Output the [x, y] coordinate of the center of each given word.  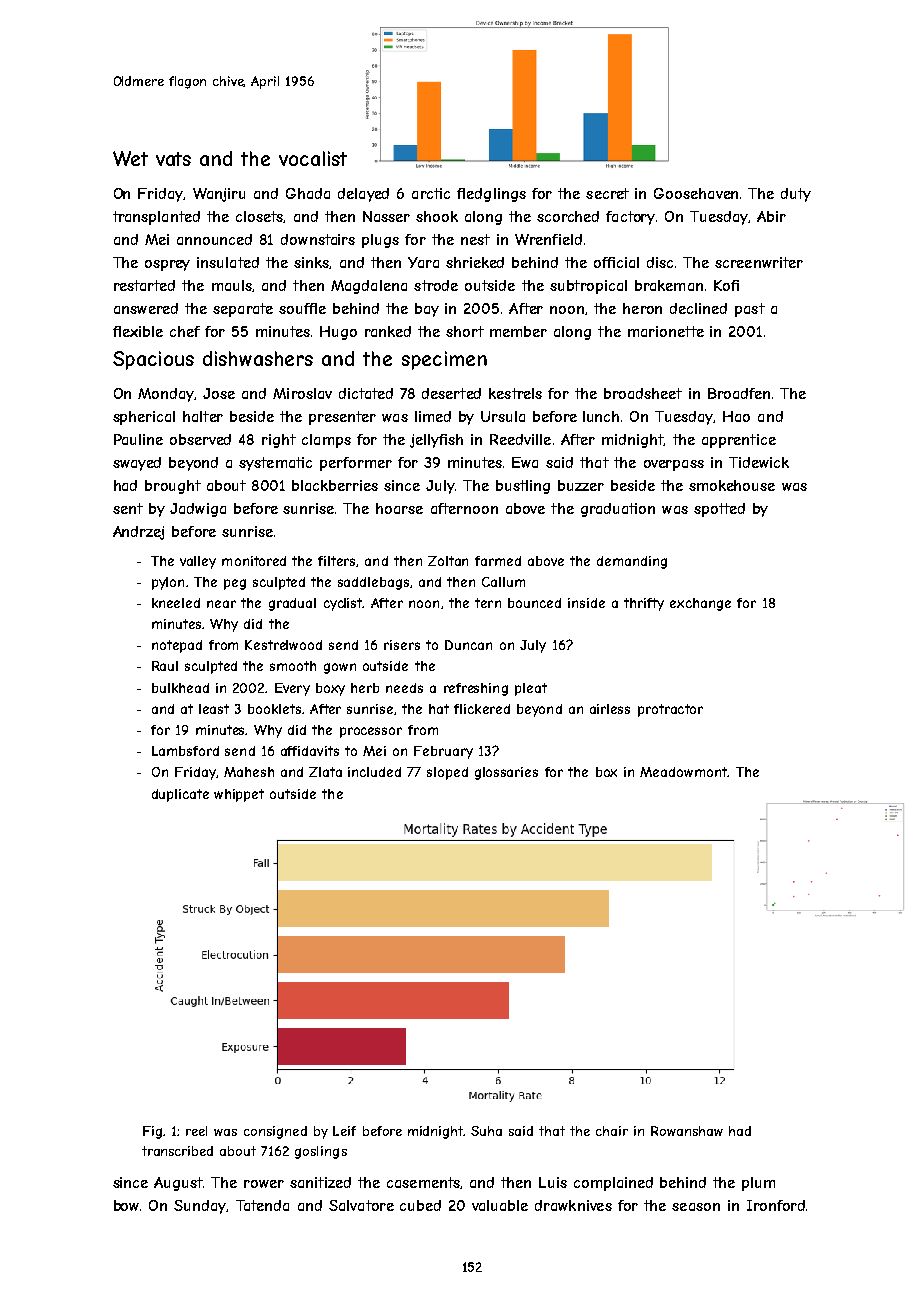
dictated [366, 393]
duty [796, 195]
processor [371, 732]
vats [173, 159]
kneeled [176, 603]
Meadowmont [684, 772]
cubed [420, 1205]
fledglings [491, 195]
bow [126, 1205]
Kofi [726, 285]
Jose [219, 393]
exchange [700, 604]
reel [196, 1131]
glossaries [506, 773]
